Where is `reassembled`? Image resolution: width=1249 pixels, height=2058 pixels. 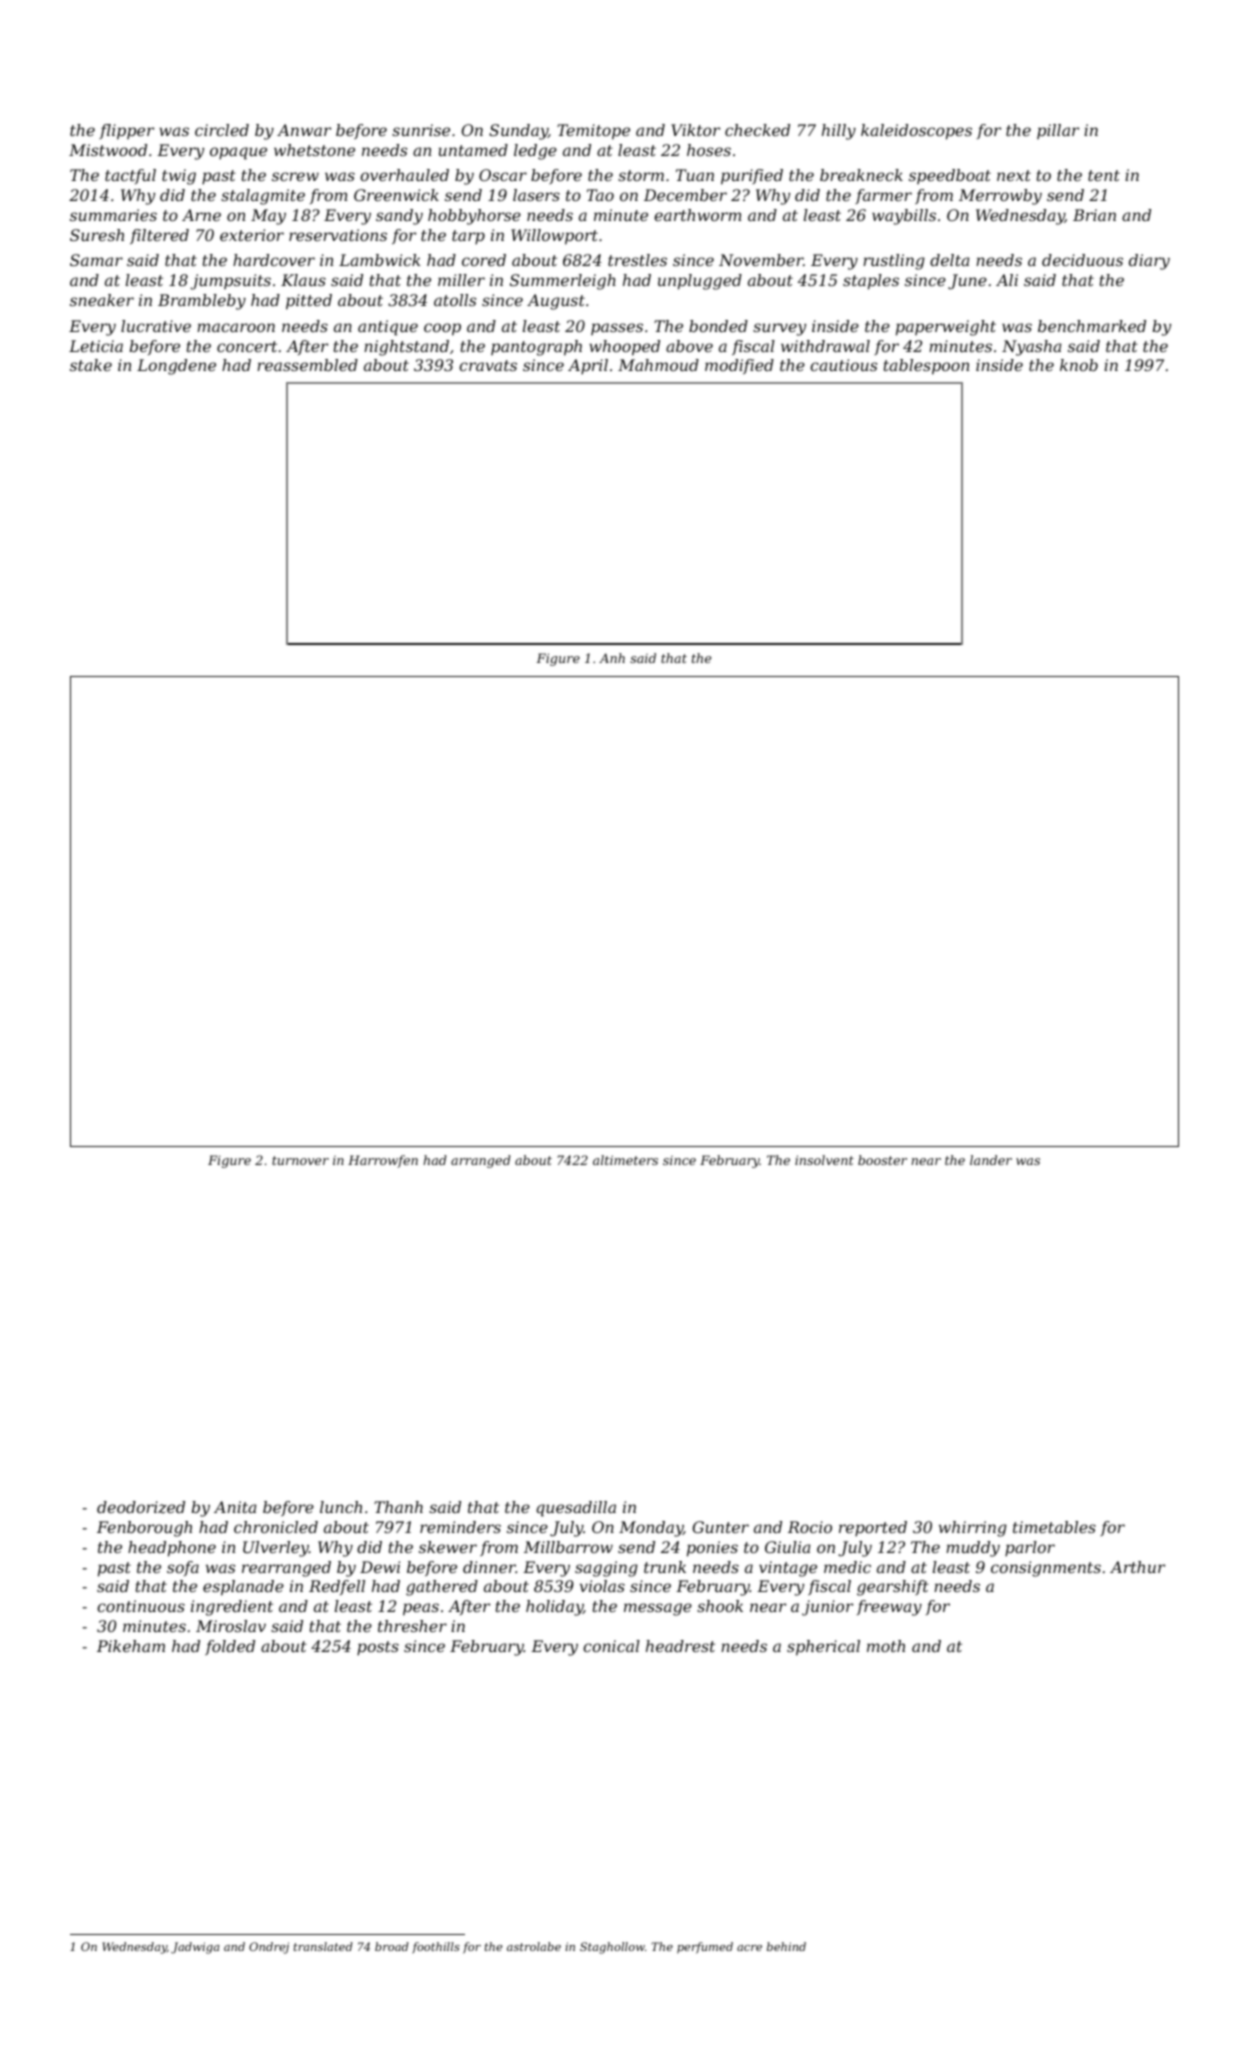 reassembled is located at coordinates (307, 365).
